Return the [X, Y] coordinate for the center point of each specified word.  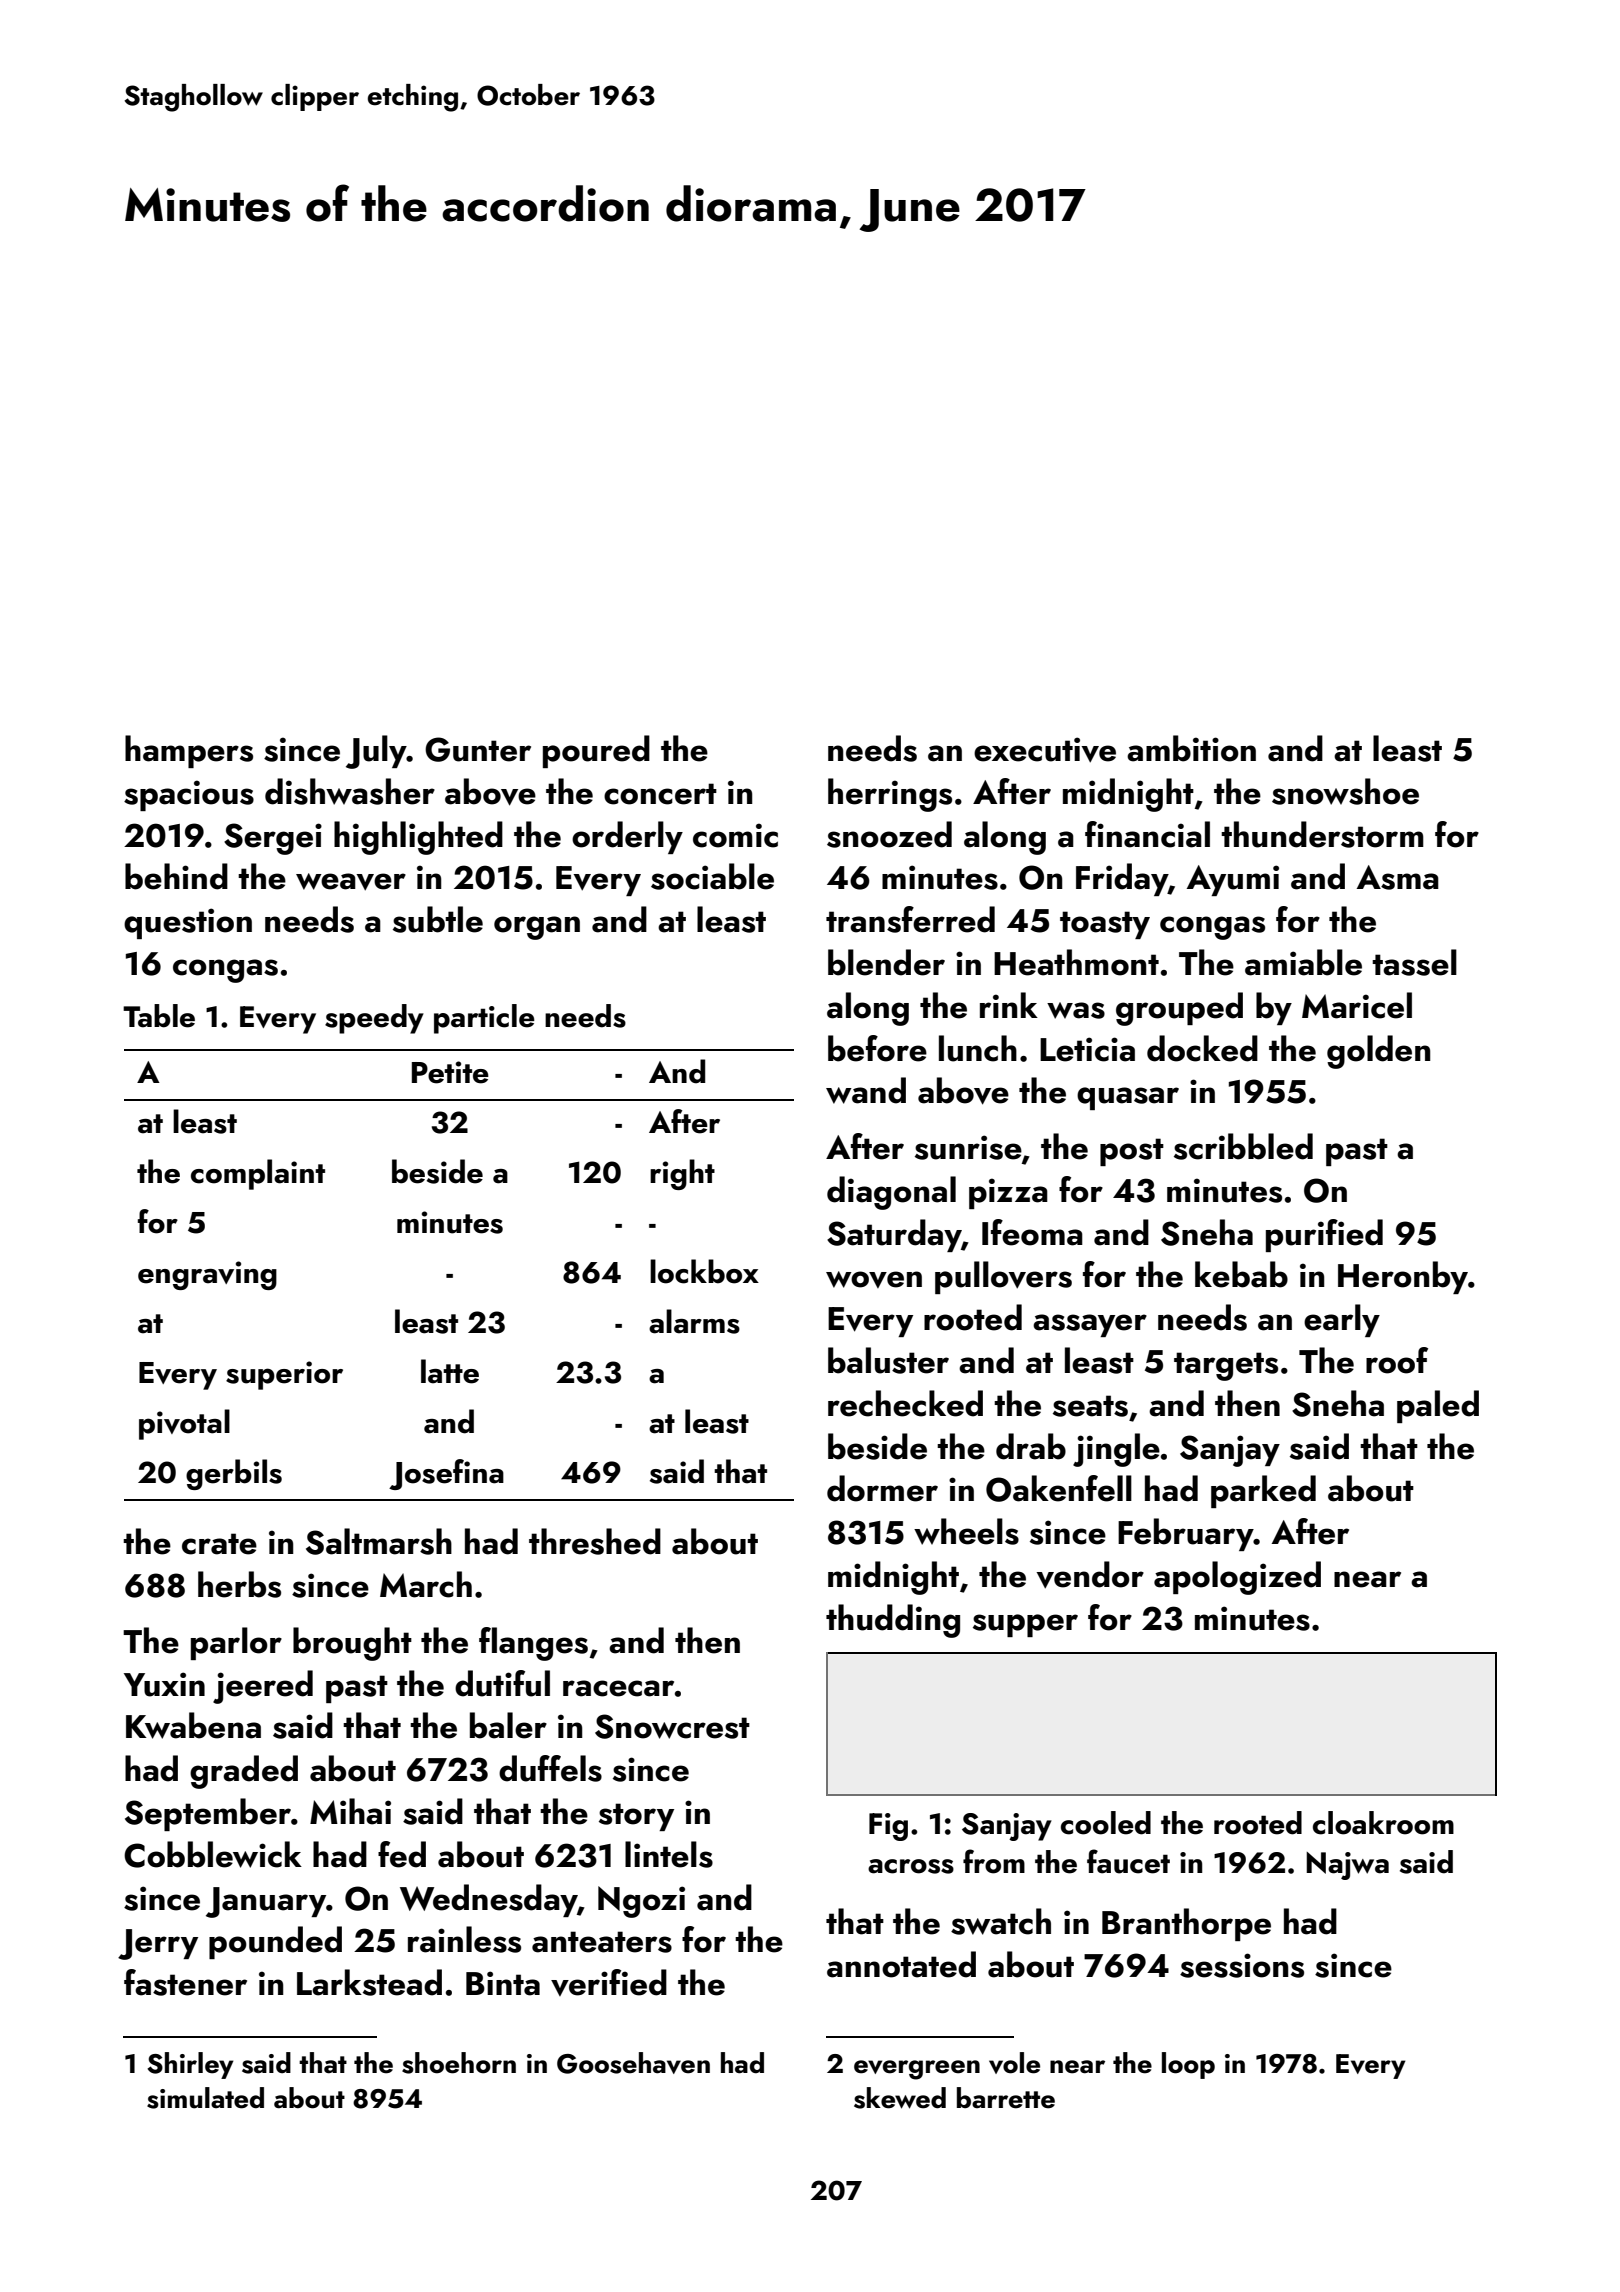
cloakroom [1383, 1823]
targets [1226, 1366]
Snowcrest [672, 1726]
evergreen [917, 2070]
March [426, 1584]
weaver [351, 882]
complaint [258, 1174]
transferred [910, 919]
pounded [275, 1942]
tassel [1414, 962]
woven [874, 1279]
